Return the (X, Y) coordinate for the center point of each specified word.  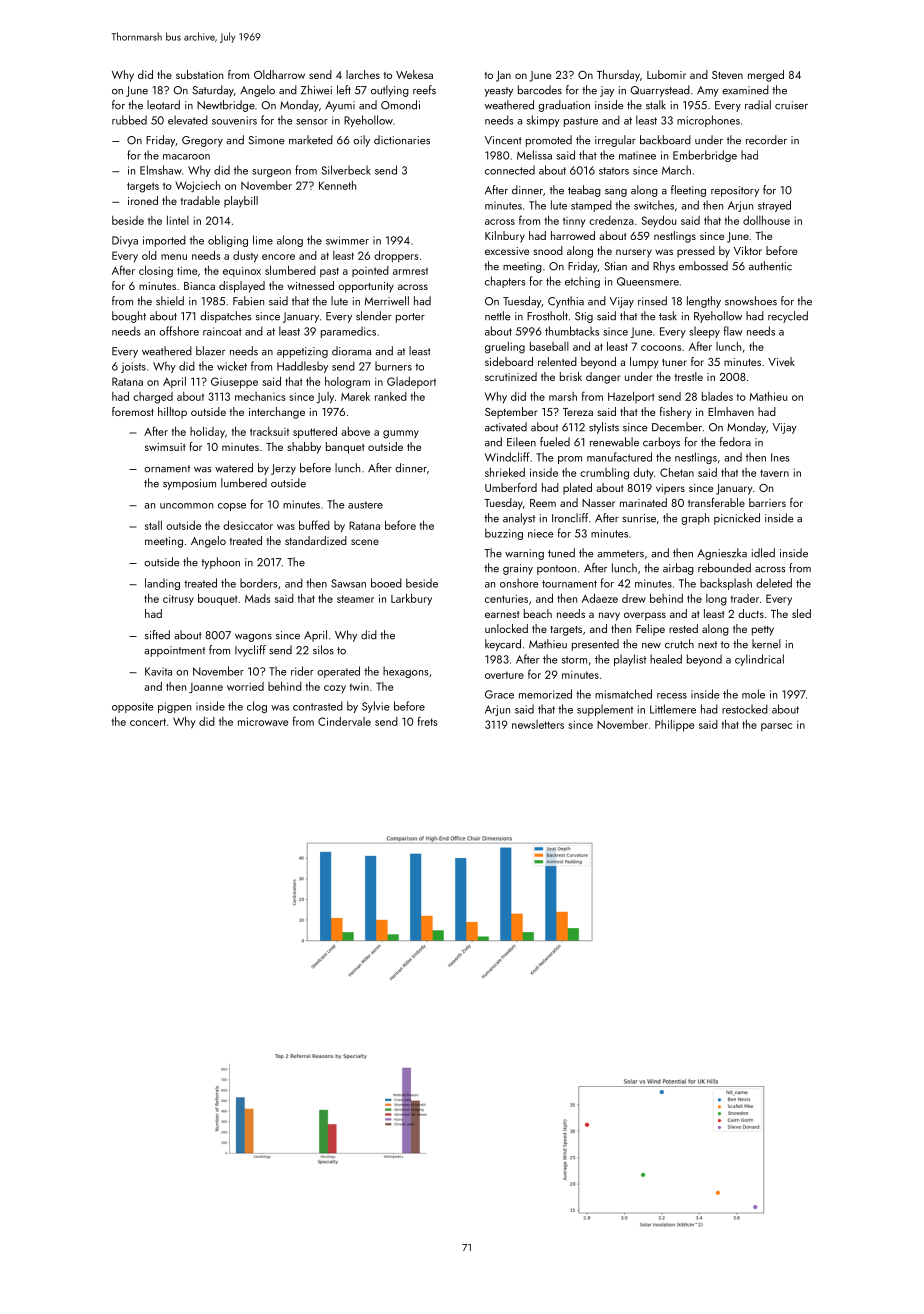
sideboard (509, 361)
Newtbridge (226, 106)
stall (153, 525)
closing (156, 271)
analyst (519, 519)
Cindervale (344, 721)
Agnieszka (722, 554)
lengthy (704, 302)
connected (510, 170)
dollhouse (766, 220)
